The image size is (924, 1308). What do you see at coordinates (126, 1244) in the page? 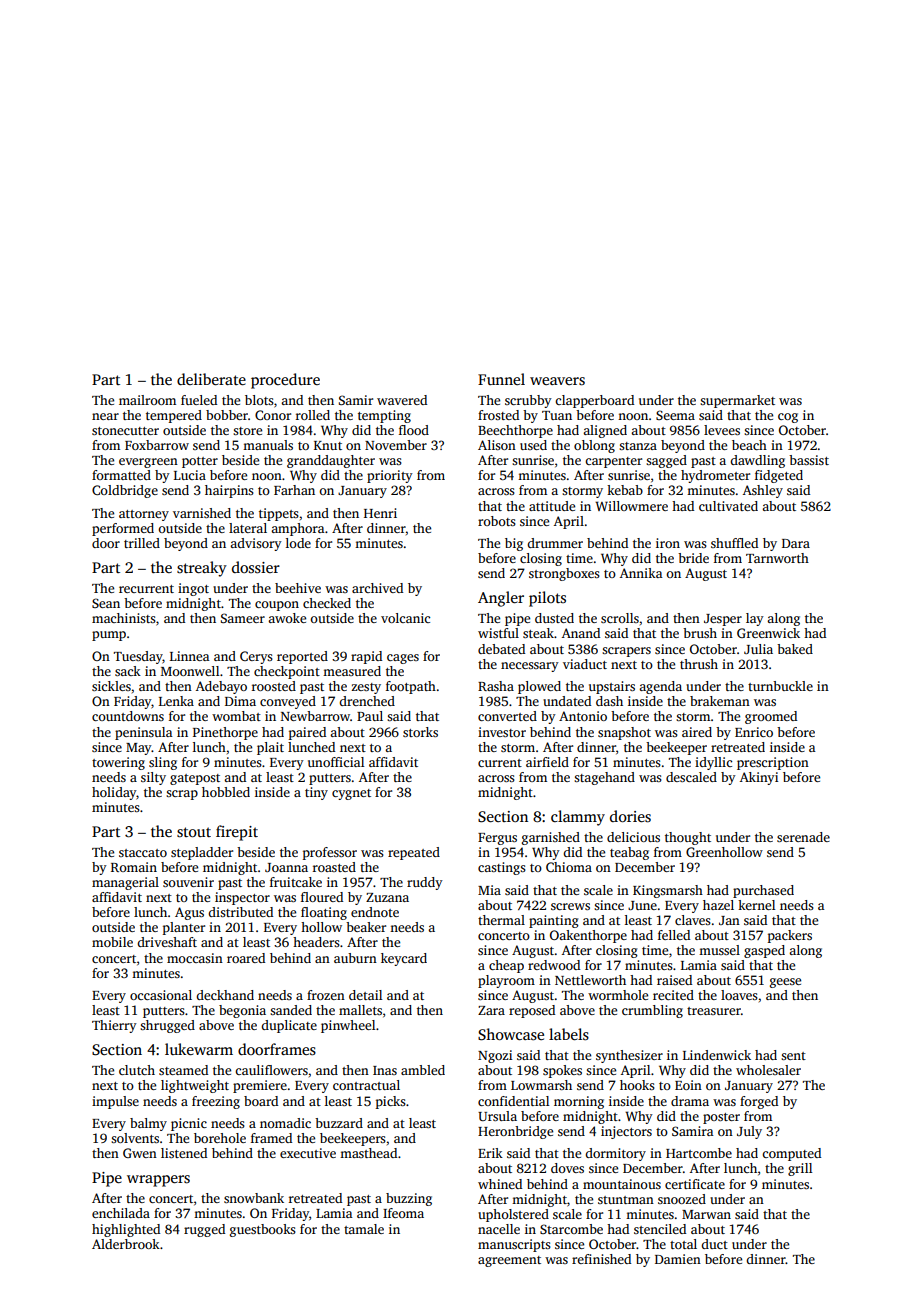
I see `Alderbrook` at bounding box center [126, 1244].
